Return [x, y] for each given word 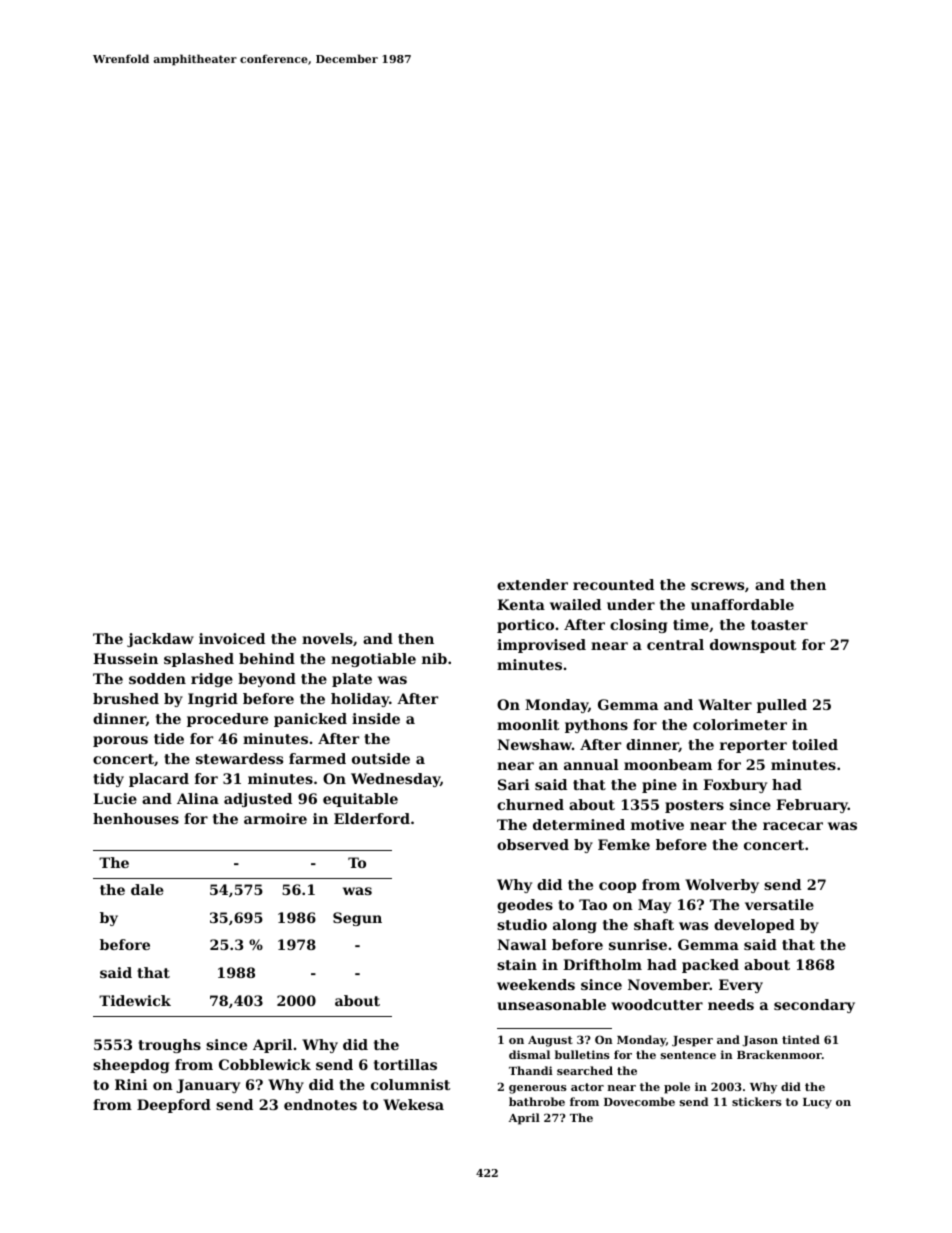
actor [587, 1087]
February [812, 806]
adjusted [258, 800]
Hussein [125, 658]
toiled [815, 744]
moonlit [528, 724]
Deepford [174, 1106]
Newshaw [534, 744]
